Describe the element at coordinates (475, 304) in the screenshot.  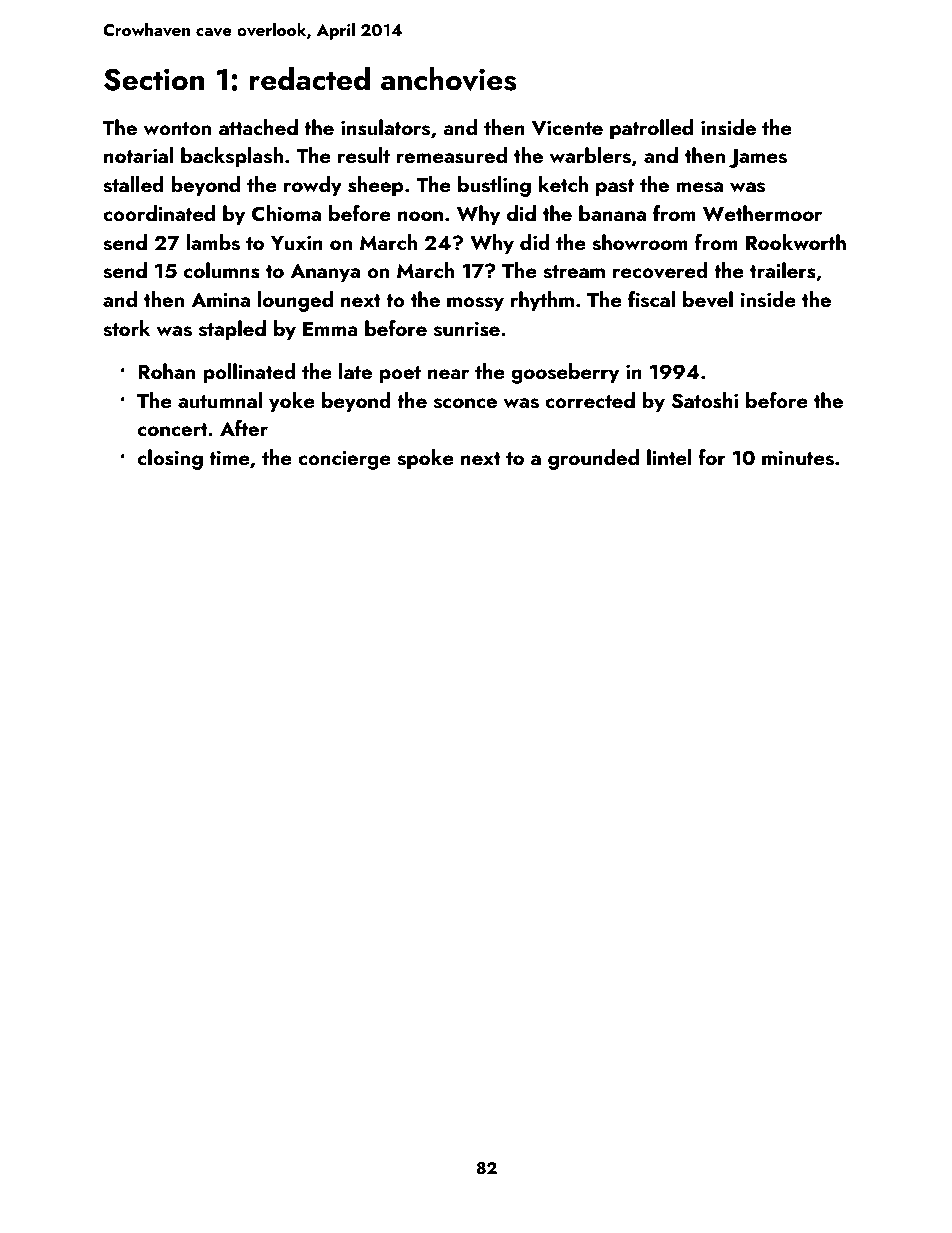
I see `mossy` at that location.
